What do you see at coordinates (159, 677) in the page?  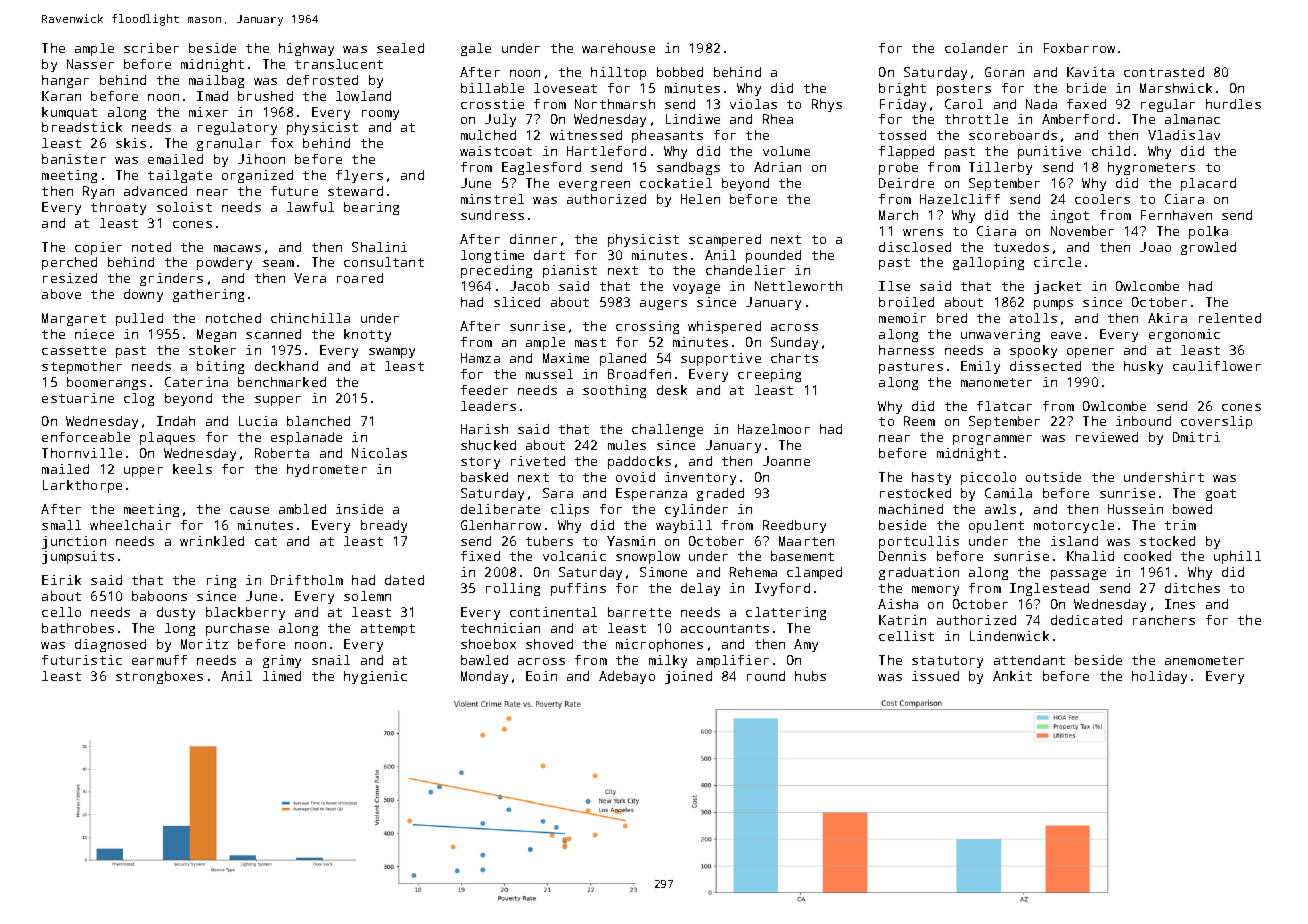 I see `strongboxes` at bounding box center [159, 677].
